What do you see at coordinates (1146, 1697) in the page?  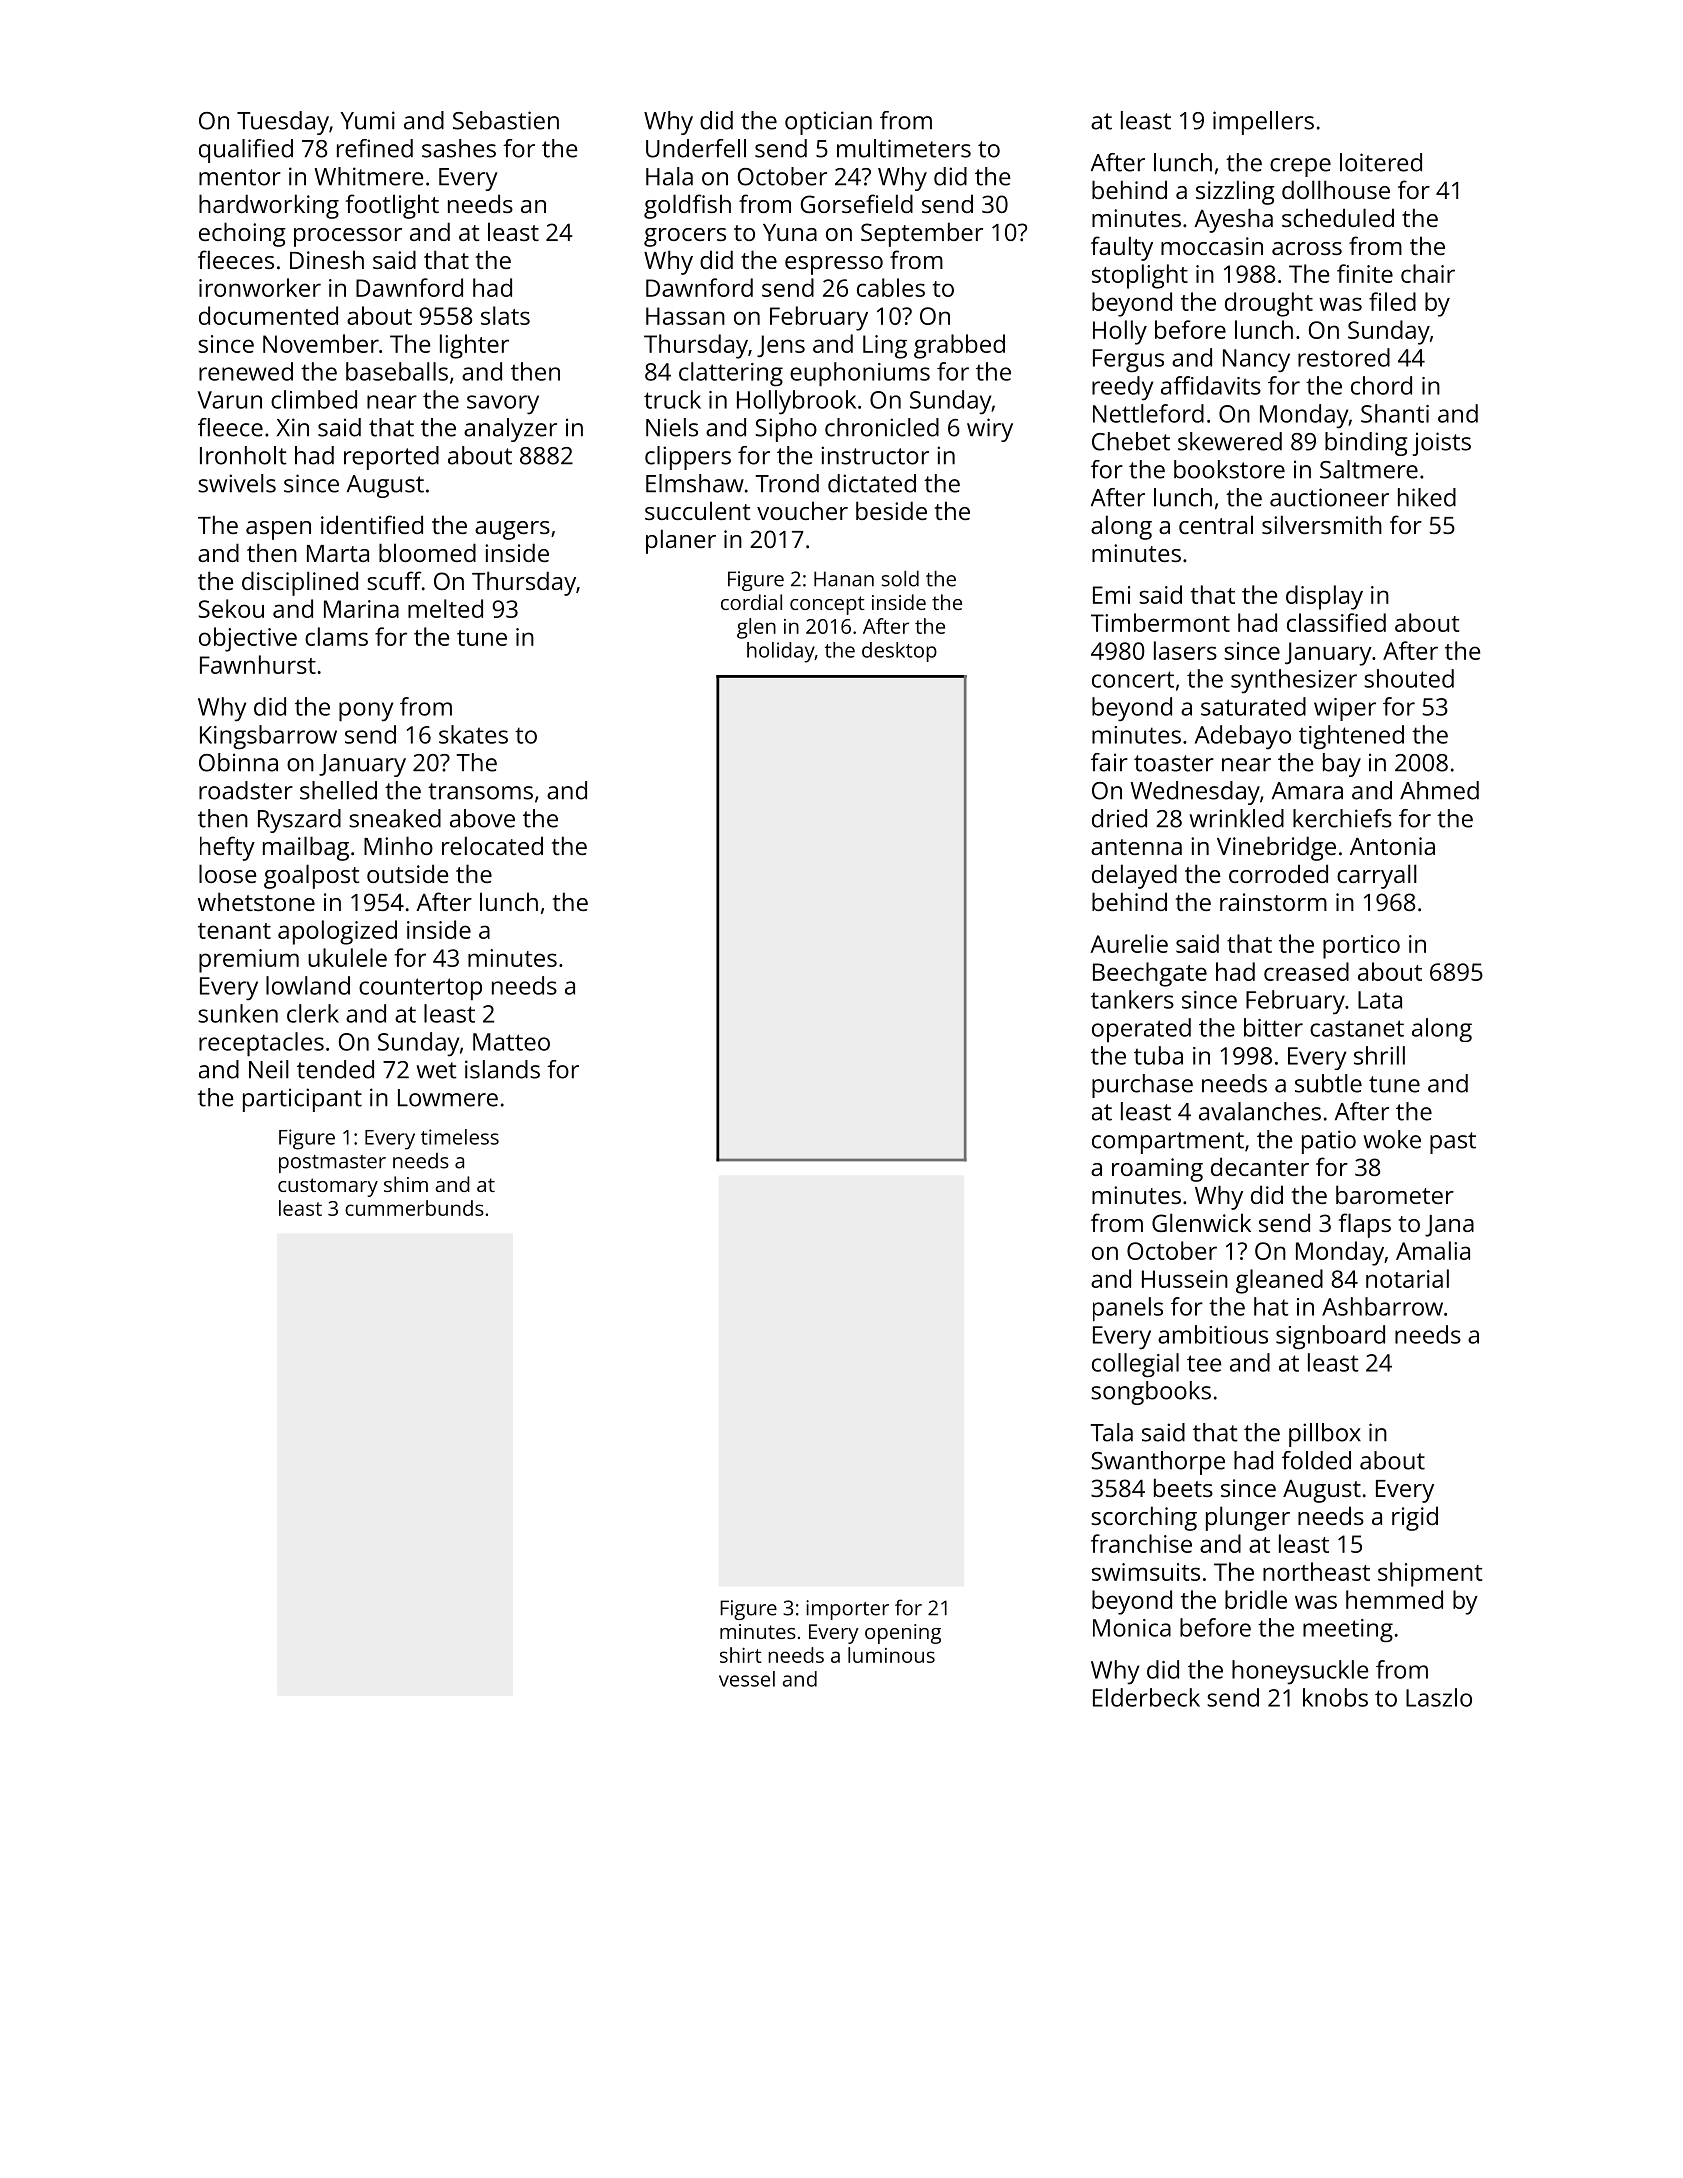 I see `Elderbeck` at bounding box center [1146, 1697].
